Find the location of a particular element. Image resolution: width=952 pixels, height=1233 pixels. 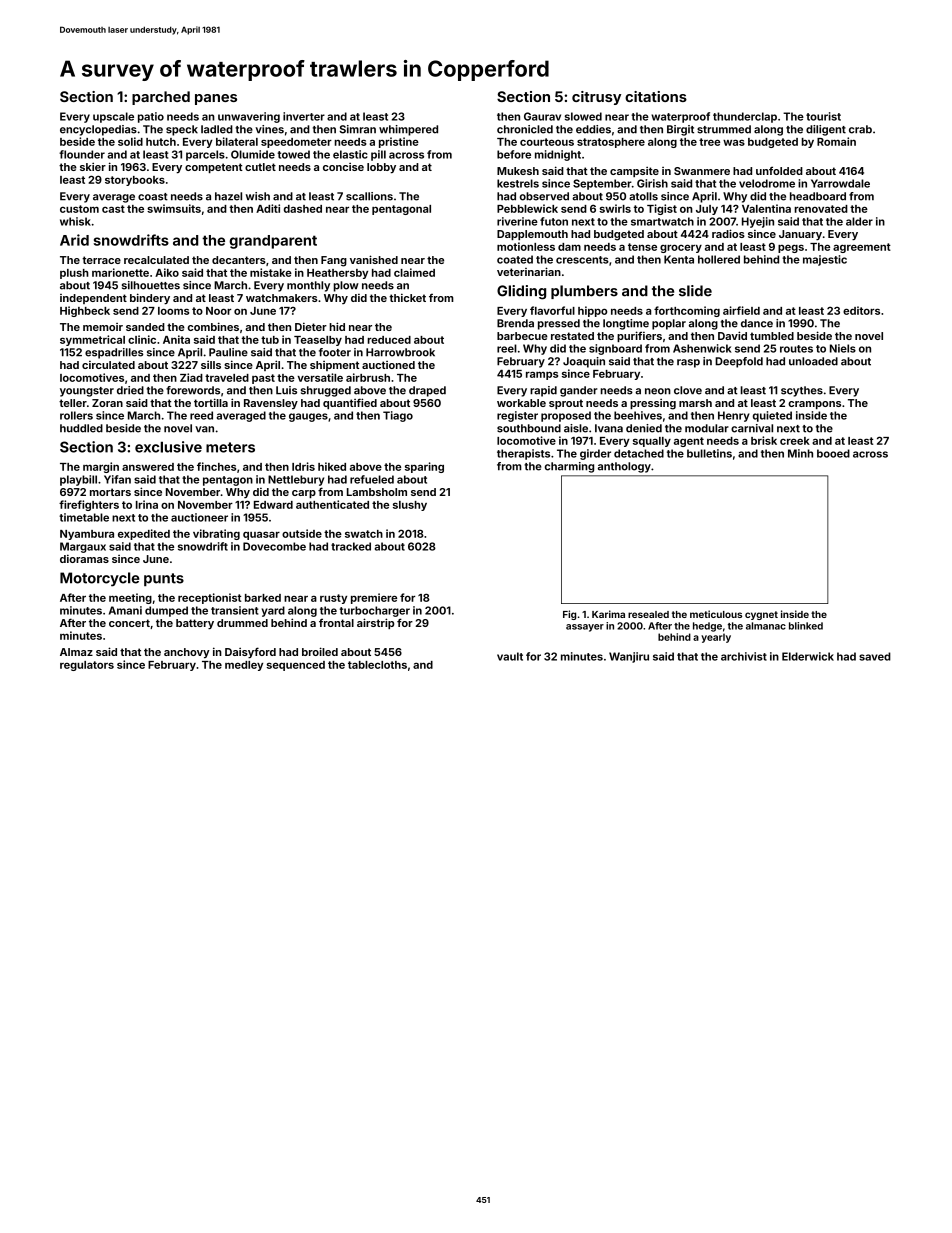

tourist is located at coordinates (823, 116).
